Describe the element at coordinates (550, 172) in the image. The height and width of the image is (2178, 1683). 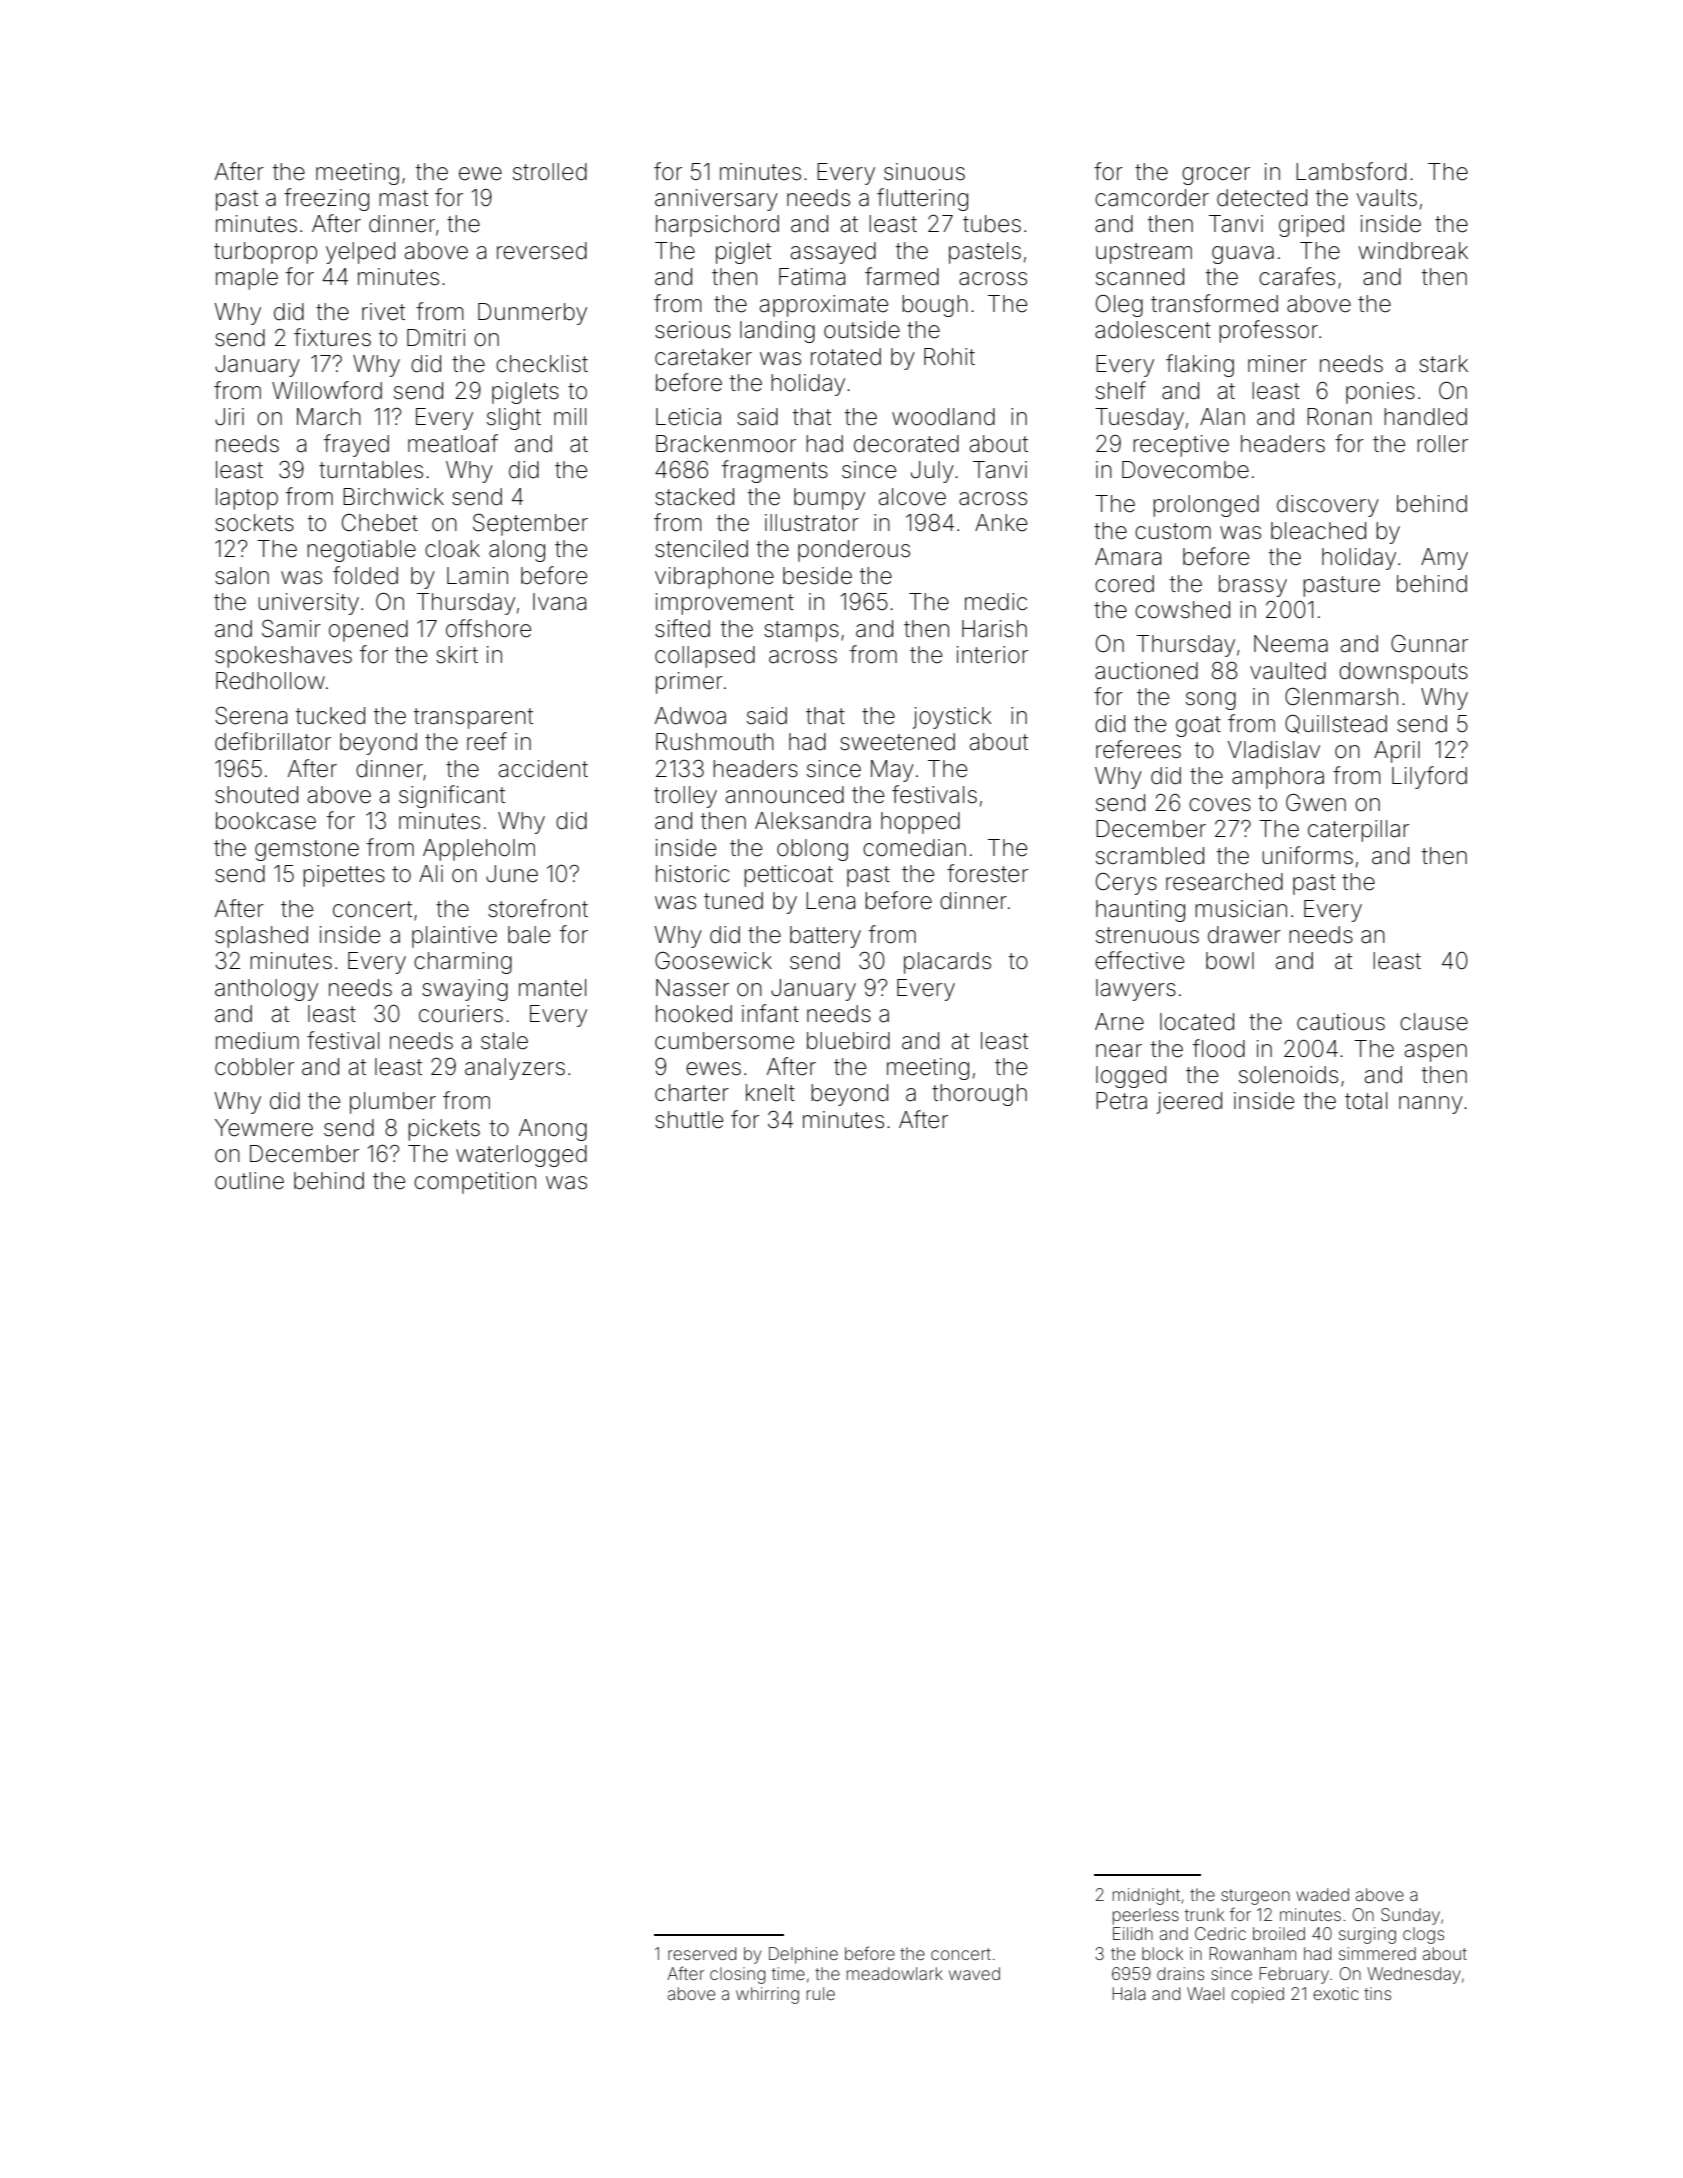
I see `strolled` at that location.
